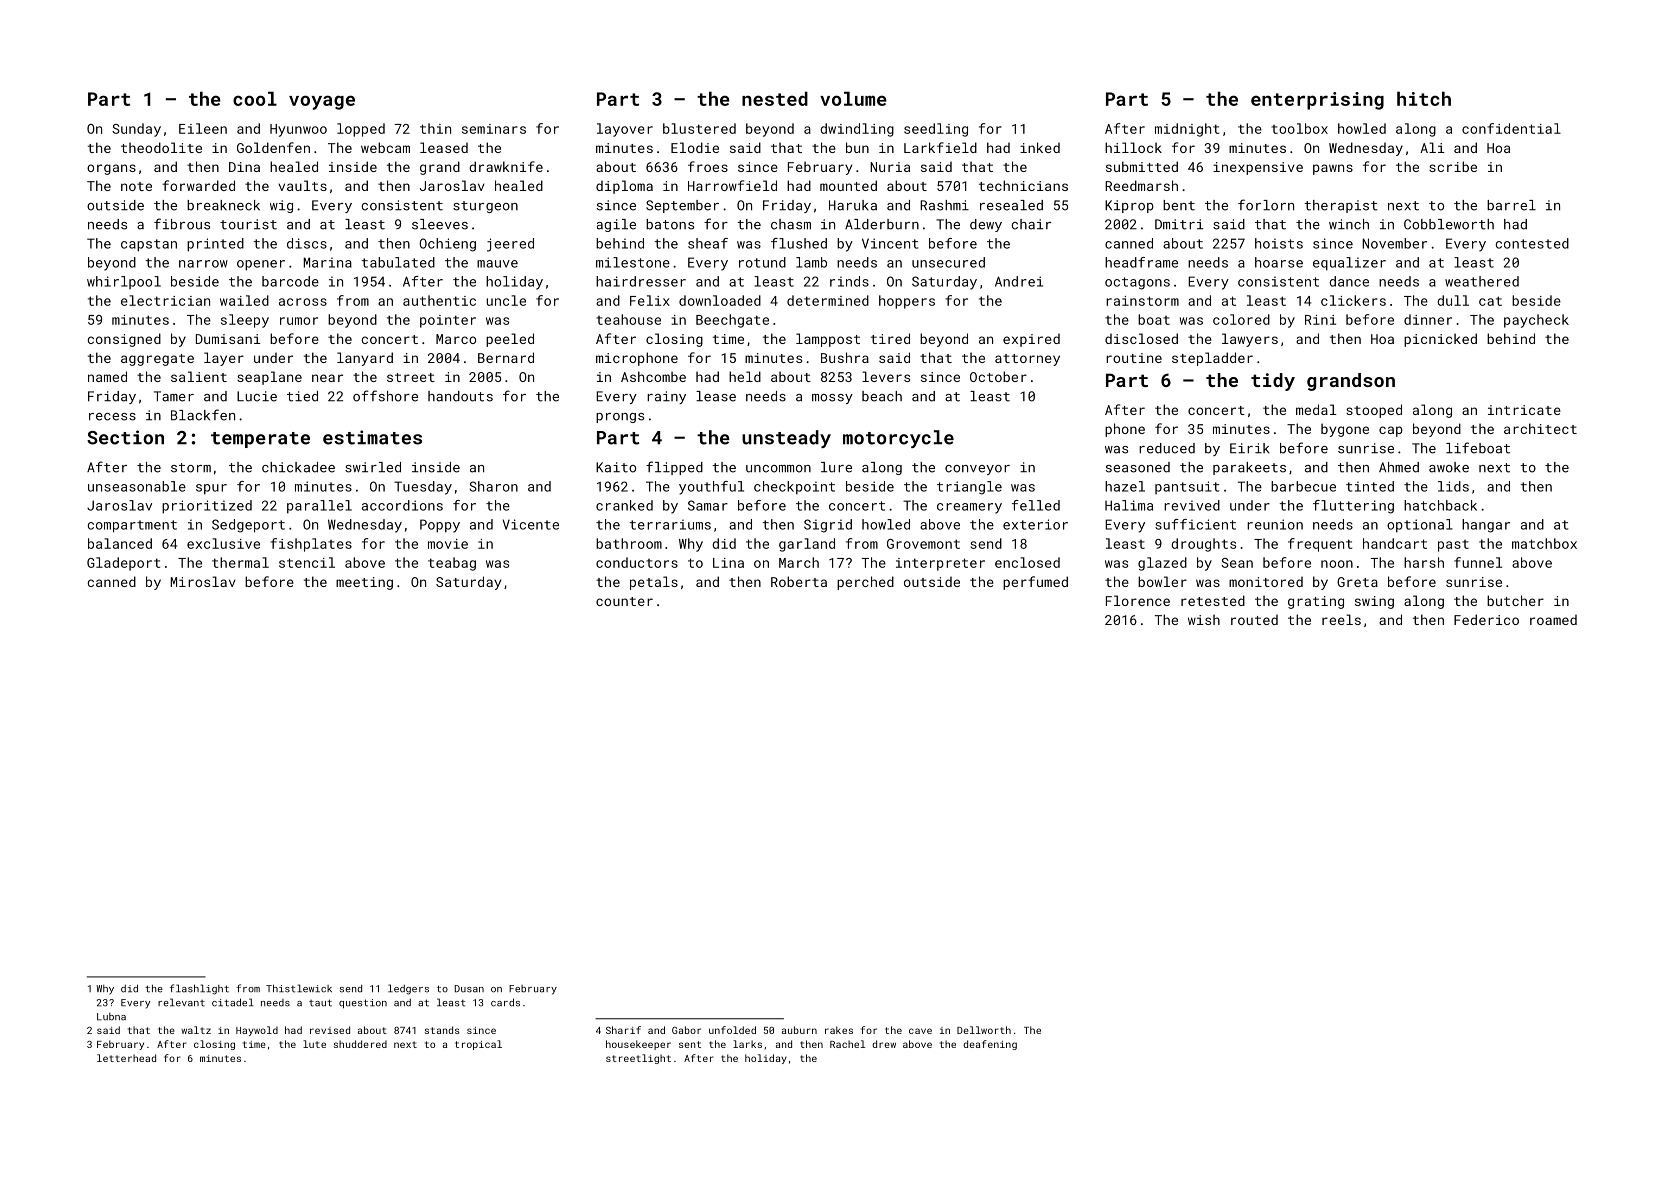 The image size is (1665, 1177). What do you see at coordinates (1035, 524) in the screenshot?
I see `exterior` at bounding box center [1035, 524].
